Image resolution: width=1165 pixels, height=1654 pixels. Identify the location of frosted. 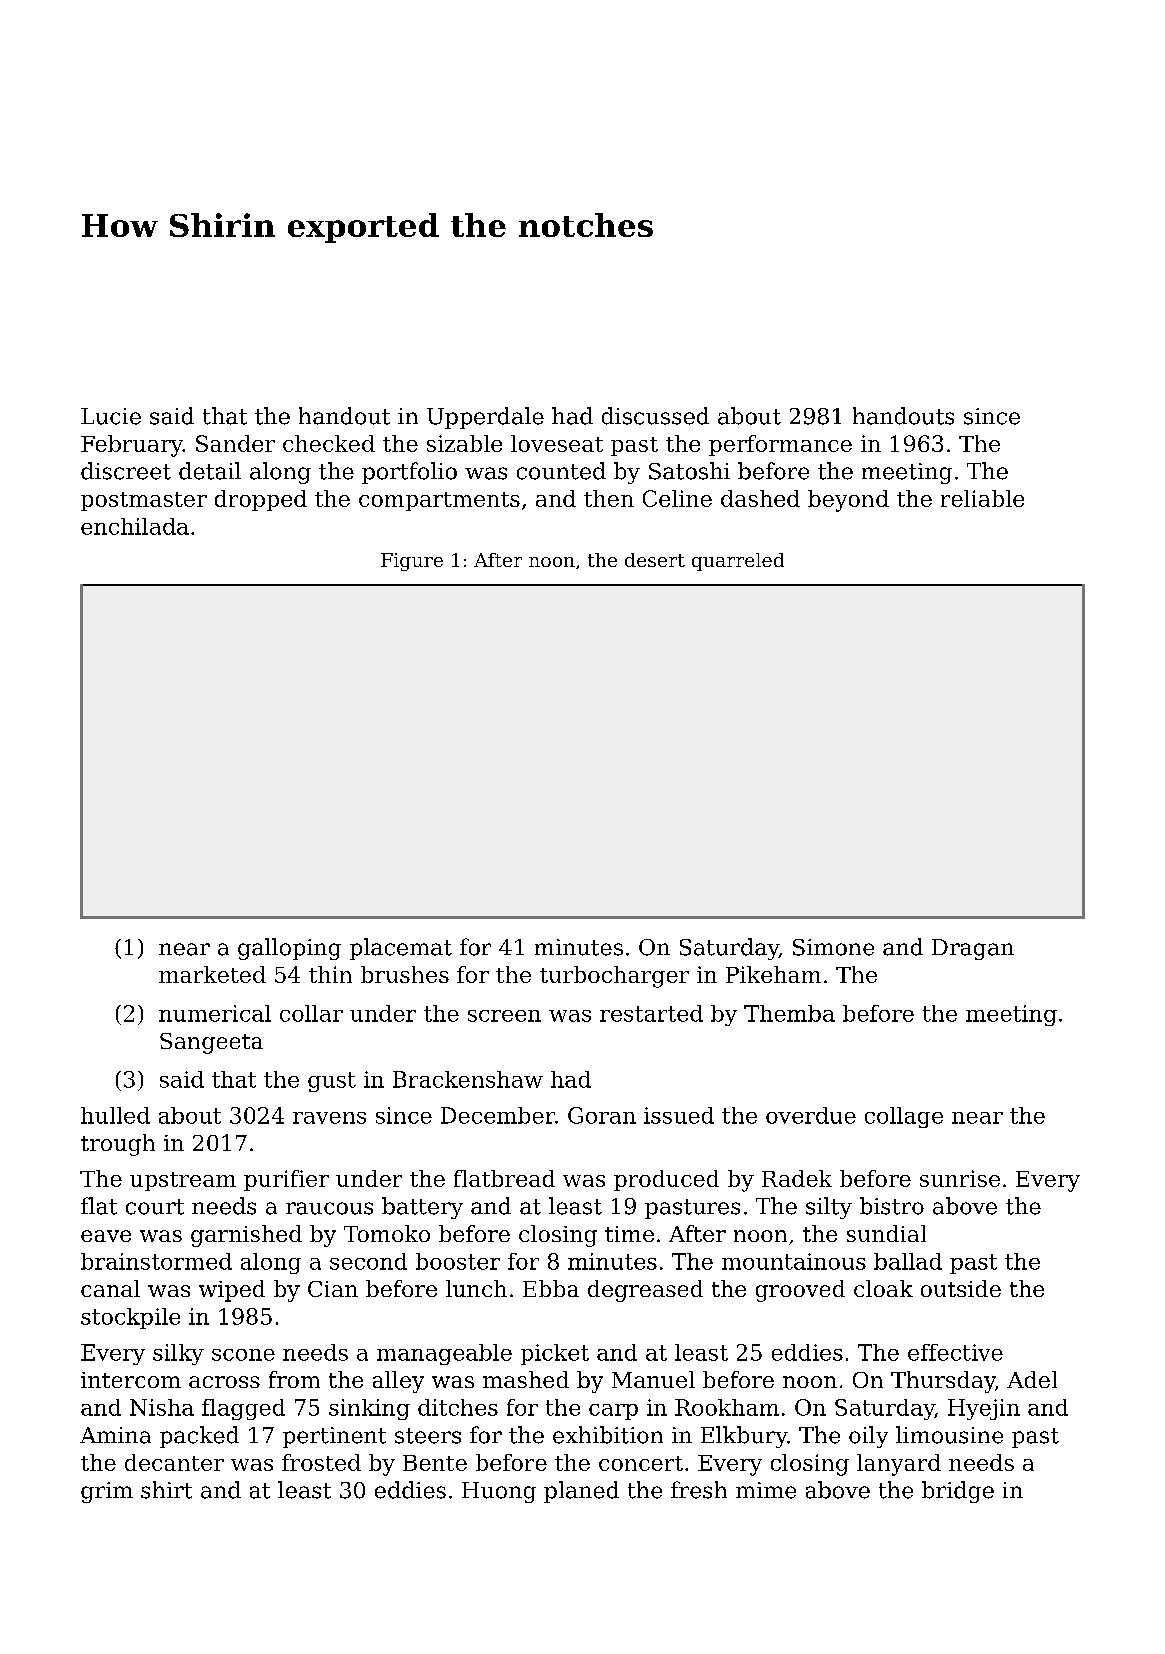
(321, 1462).
